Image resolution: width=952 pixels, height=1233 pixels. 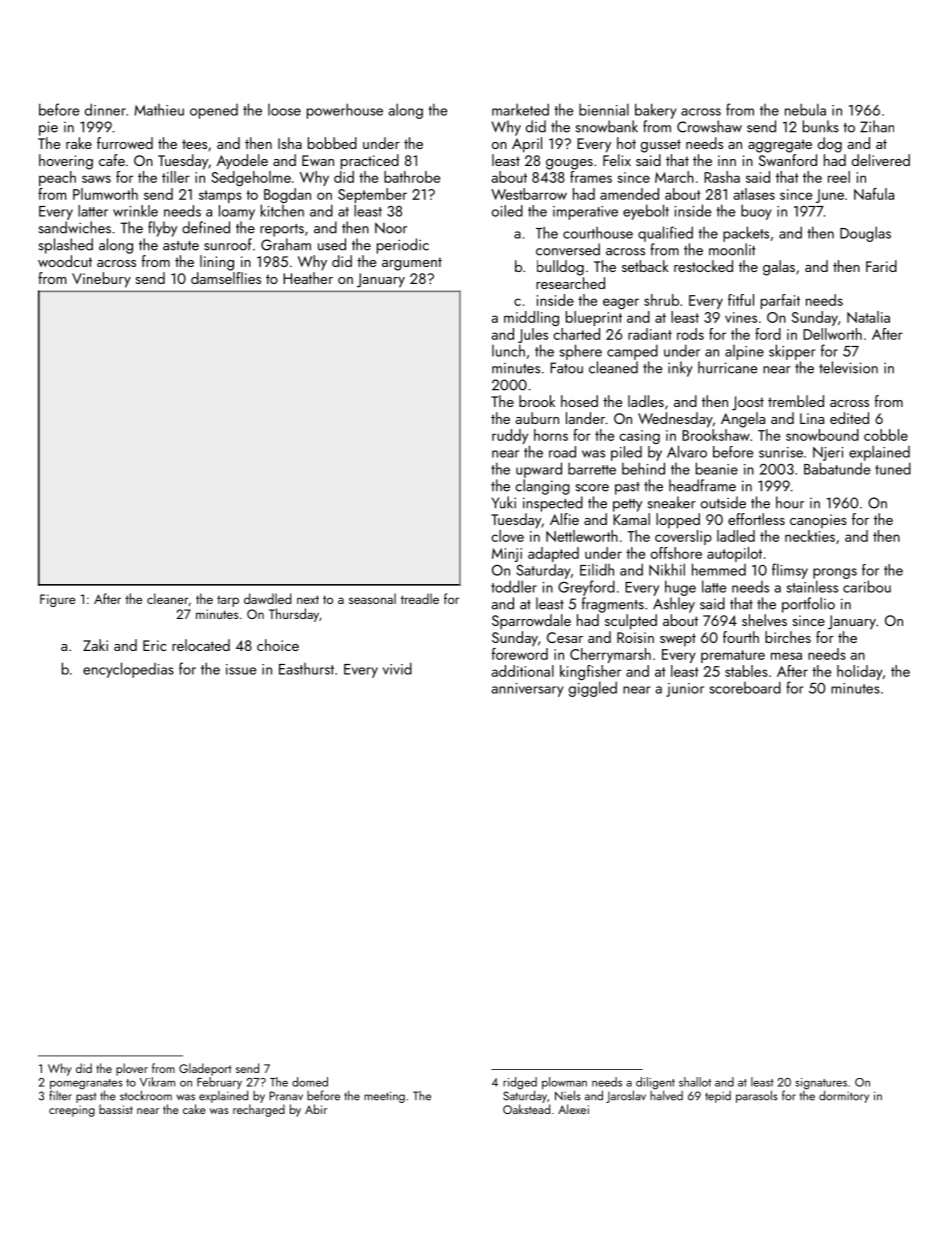 I want to click on anniversary, so click(x=527, y=690).
